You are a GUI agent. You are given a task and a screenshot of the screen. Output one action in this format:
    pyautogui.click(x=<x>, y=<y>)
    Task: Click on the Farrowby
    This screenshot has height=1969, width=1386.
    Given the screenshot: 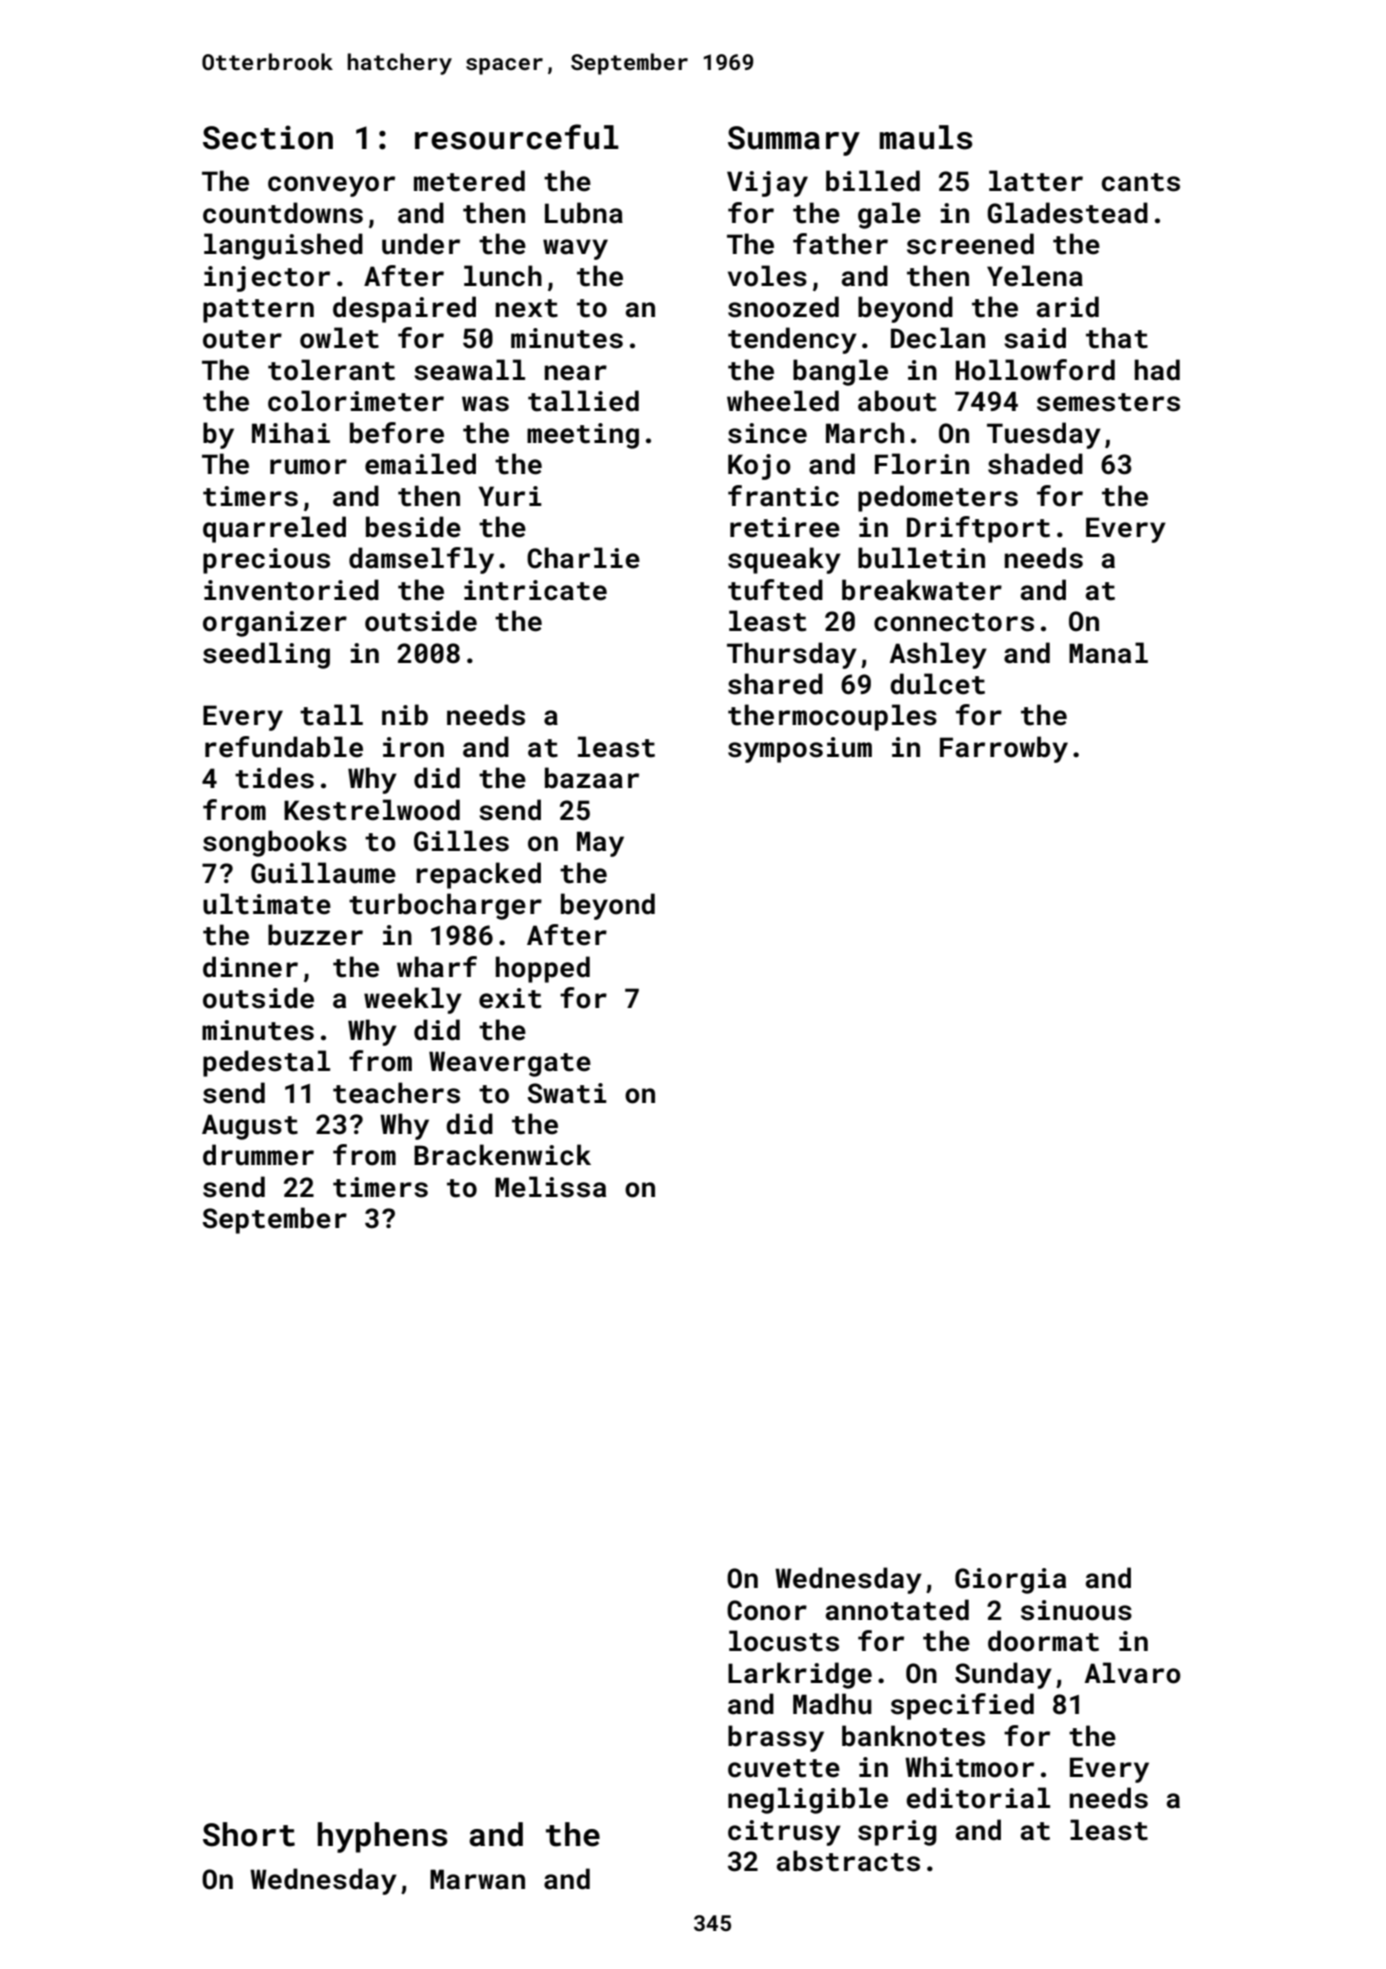 What is the action you would take?
    pyautogui.click(x=1004, y=749)
